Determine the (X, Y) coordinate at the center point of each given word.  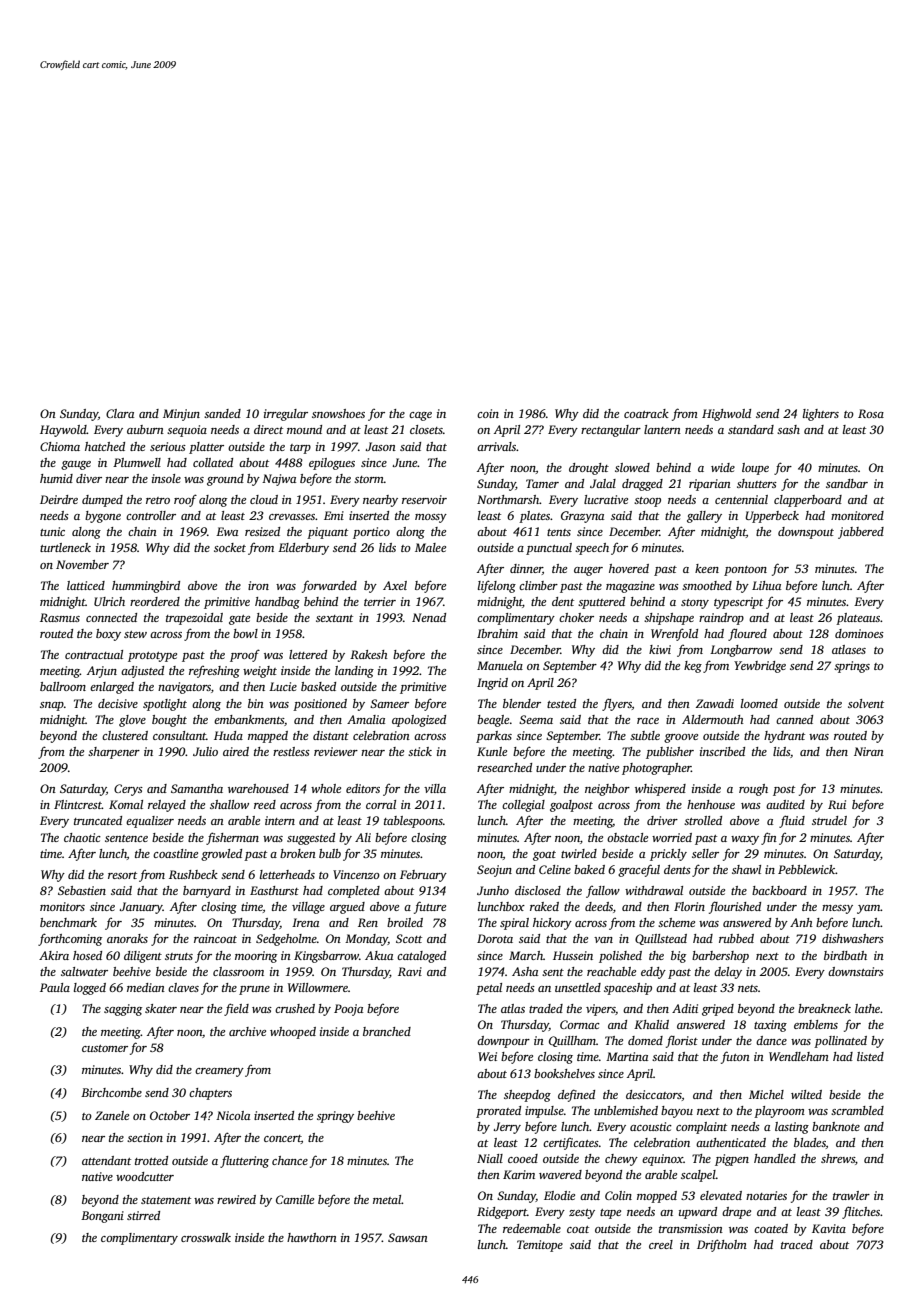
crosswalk (206, 1237)
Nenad (429, 617)
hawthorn (312, 1237)
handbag (277, 603)
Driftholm (722, 1245)
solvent (866, 703)
